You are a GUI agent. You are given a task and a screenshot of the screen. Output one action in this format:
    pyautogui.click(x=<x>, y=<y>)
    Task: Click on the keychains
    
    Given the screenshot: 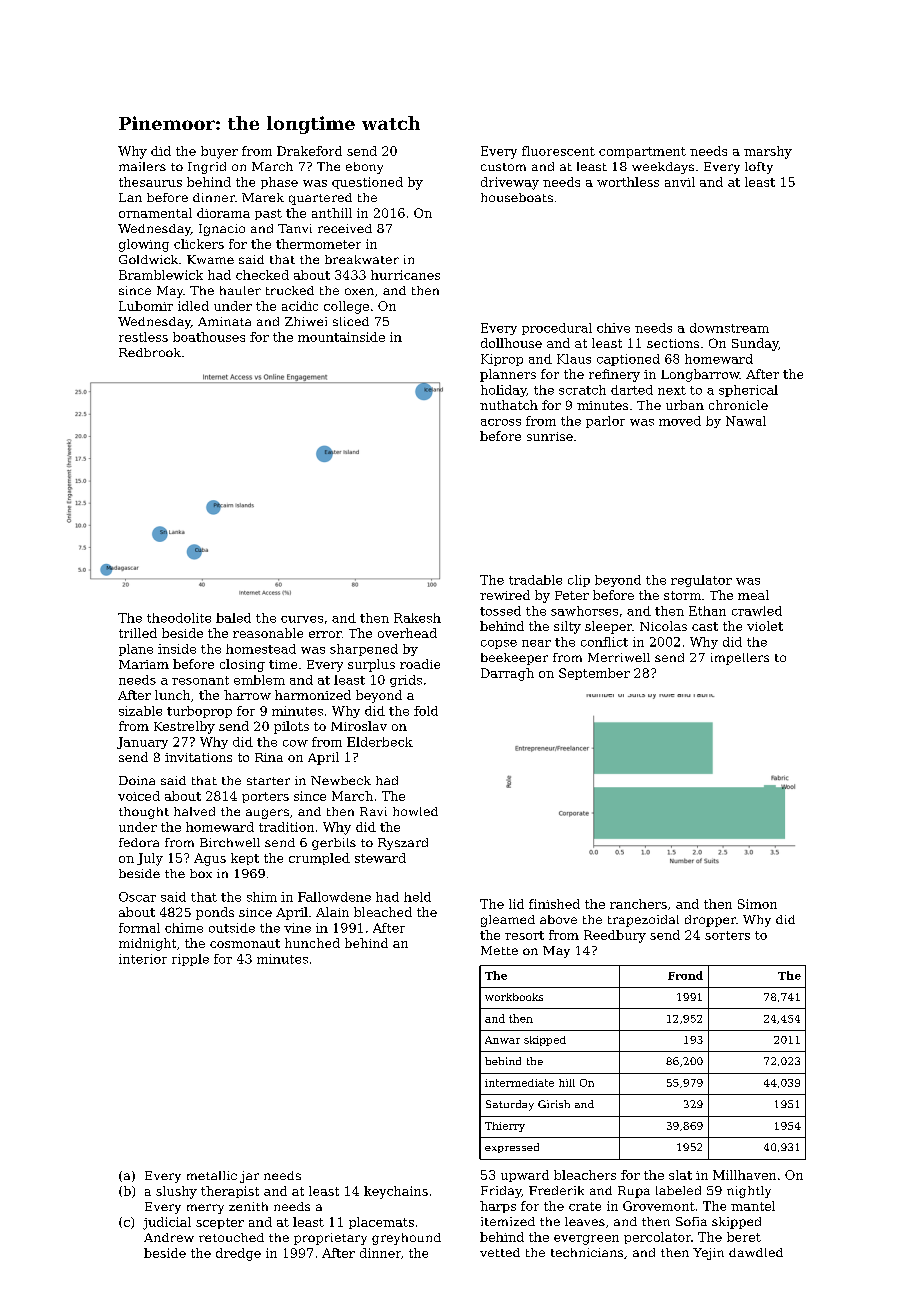 What is the action you would take?
    pyautogui.click(x=396, y=1192)
